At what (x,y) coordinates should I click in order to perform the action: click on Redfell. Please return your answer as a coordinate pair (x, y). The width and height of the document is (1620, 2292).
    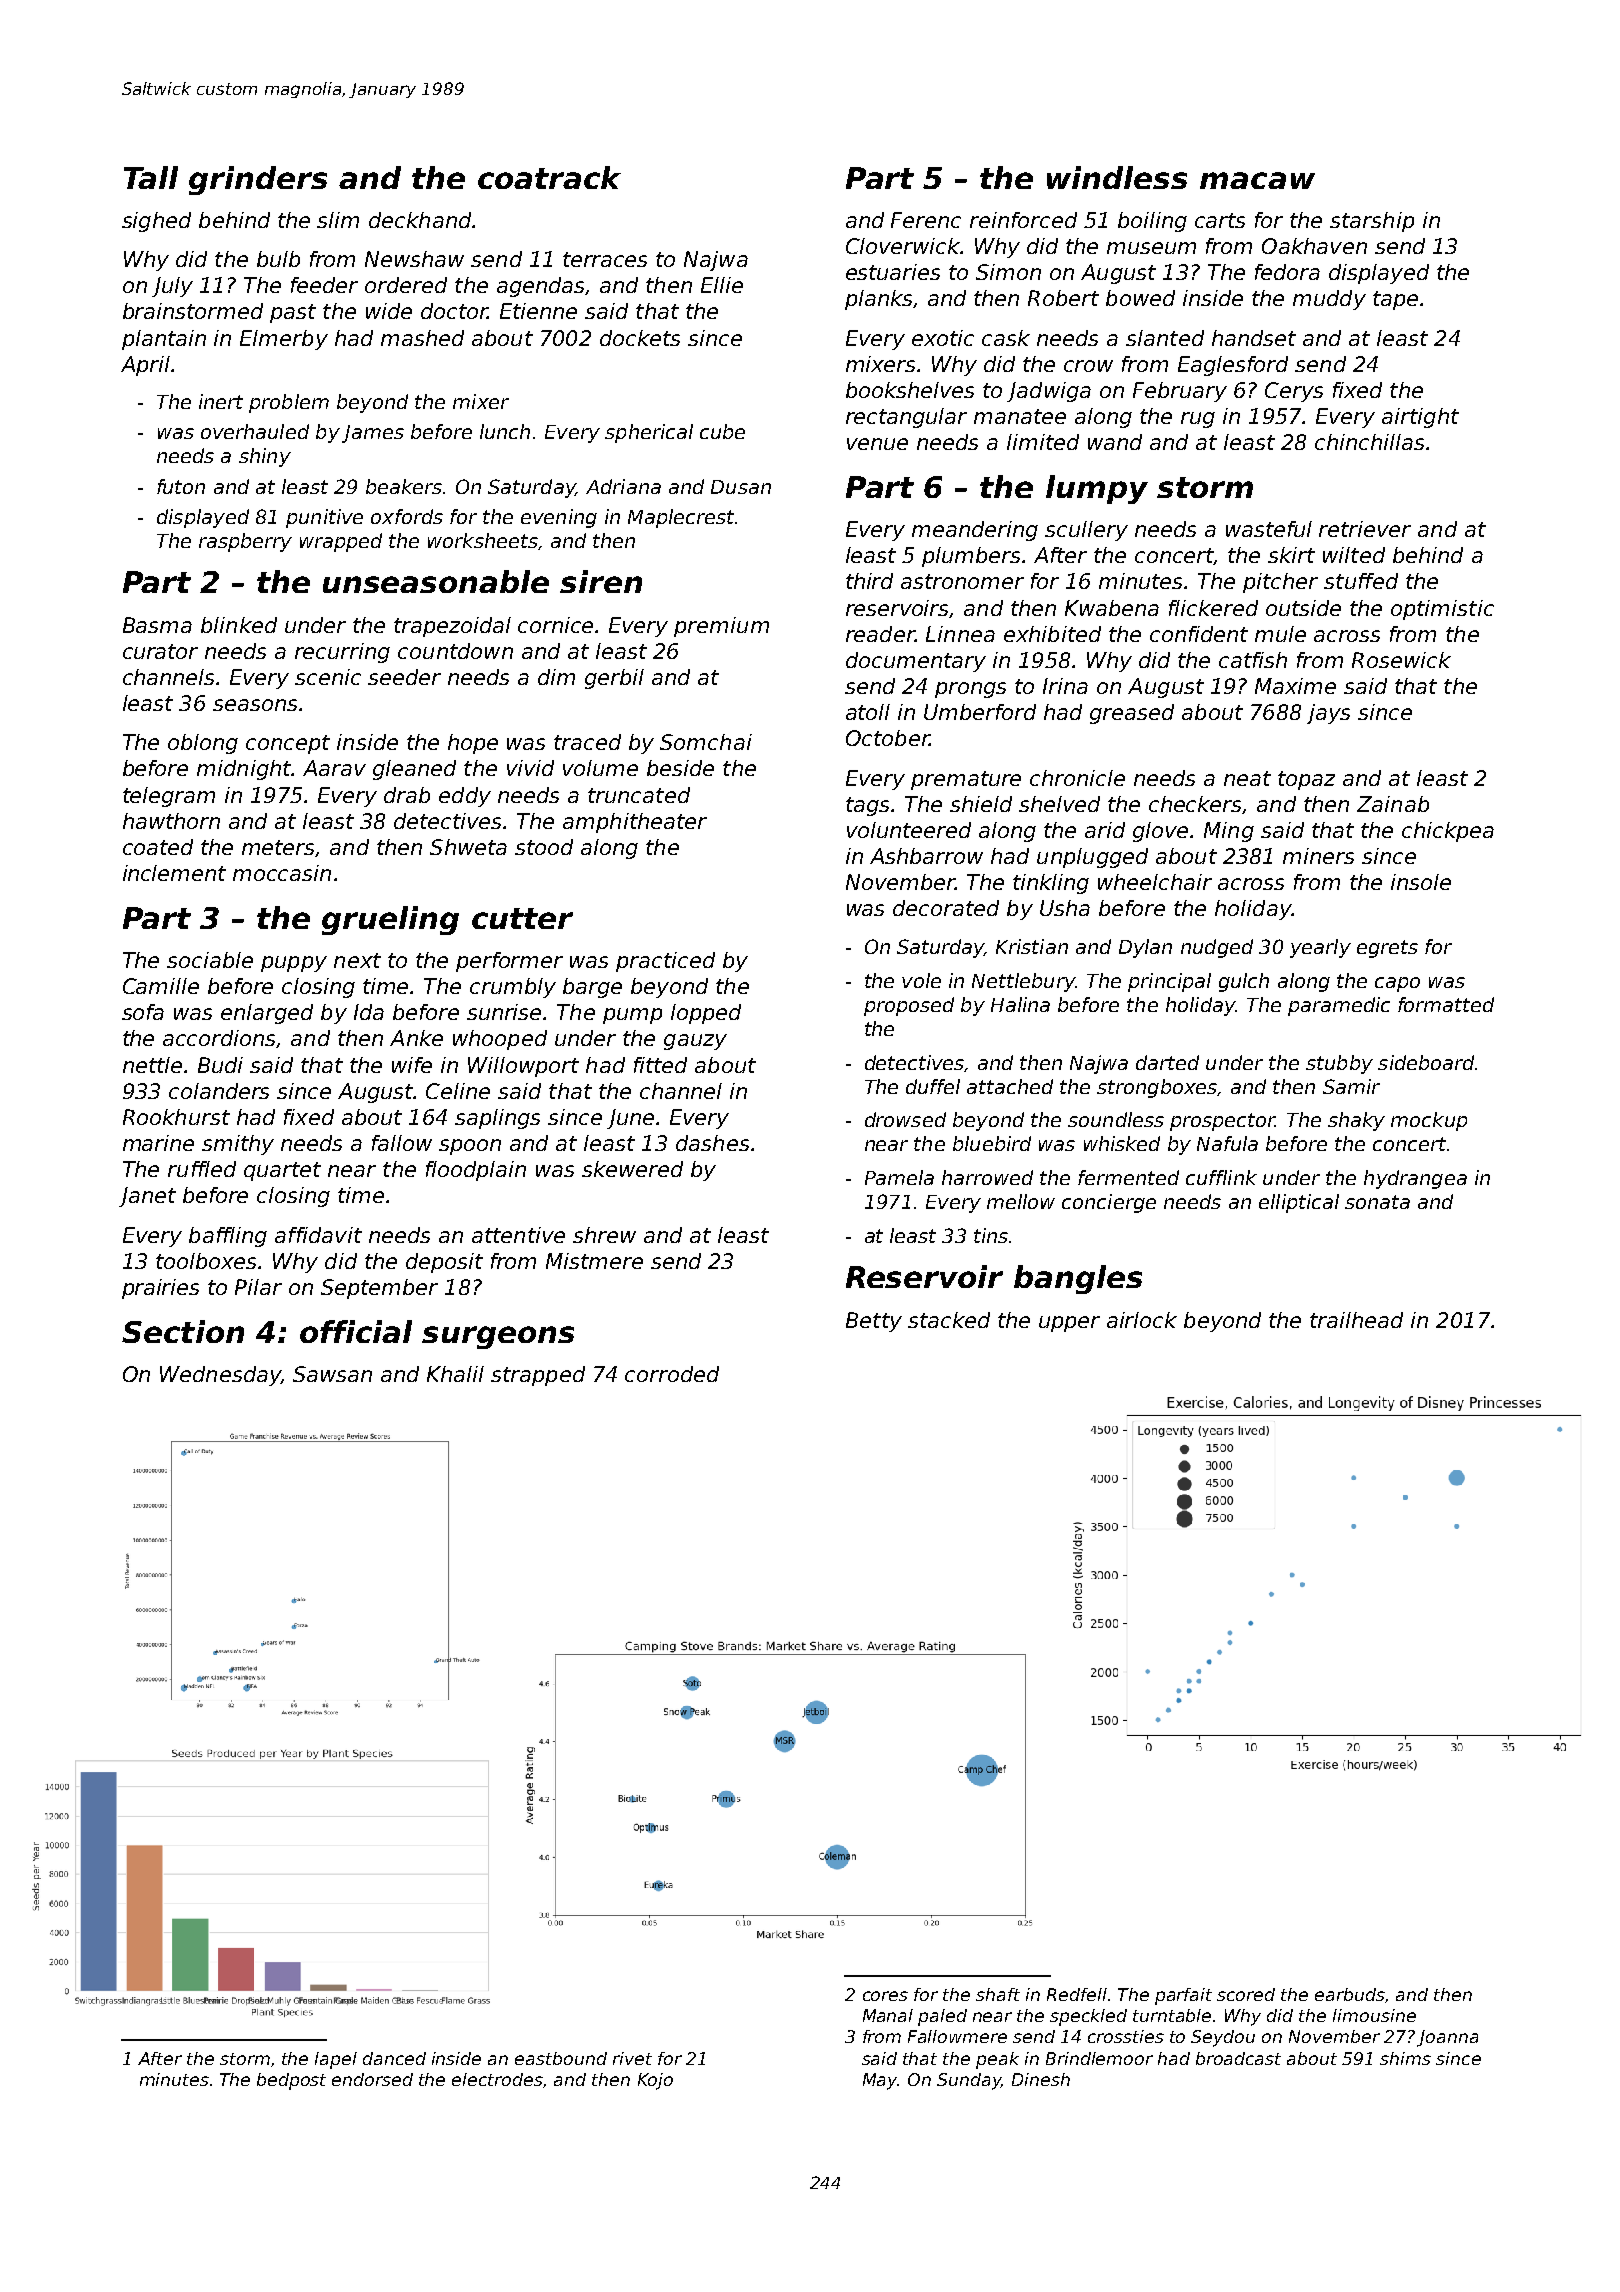
    Looking at the image, I should click on (1077, 1994).
